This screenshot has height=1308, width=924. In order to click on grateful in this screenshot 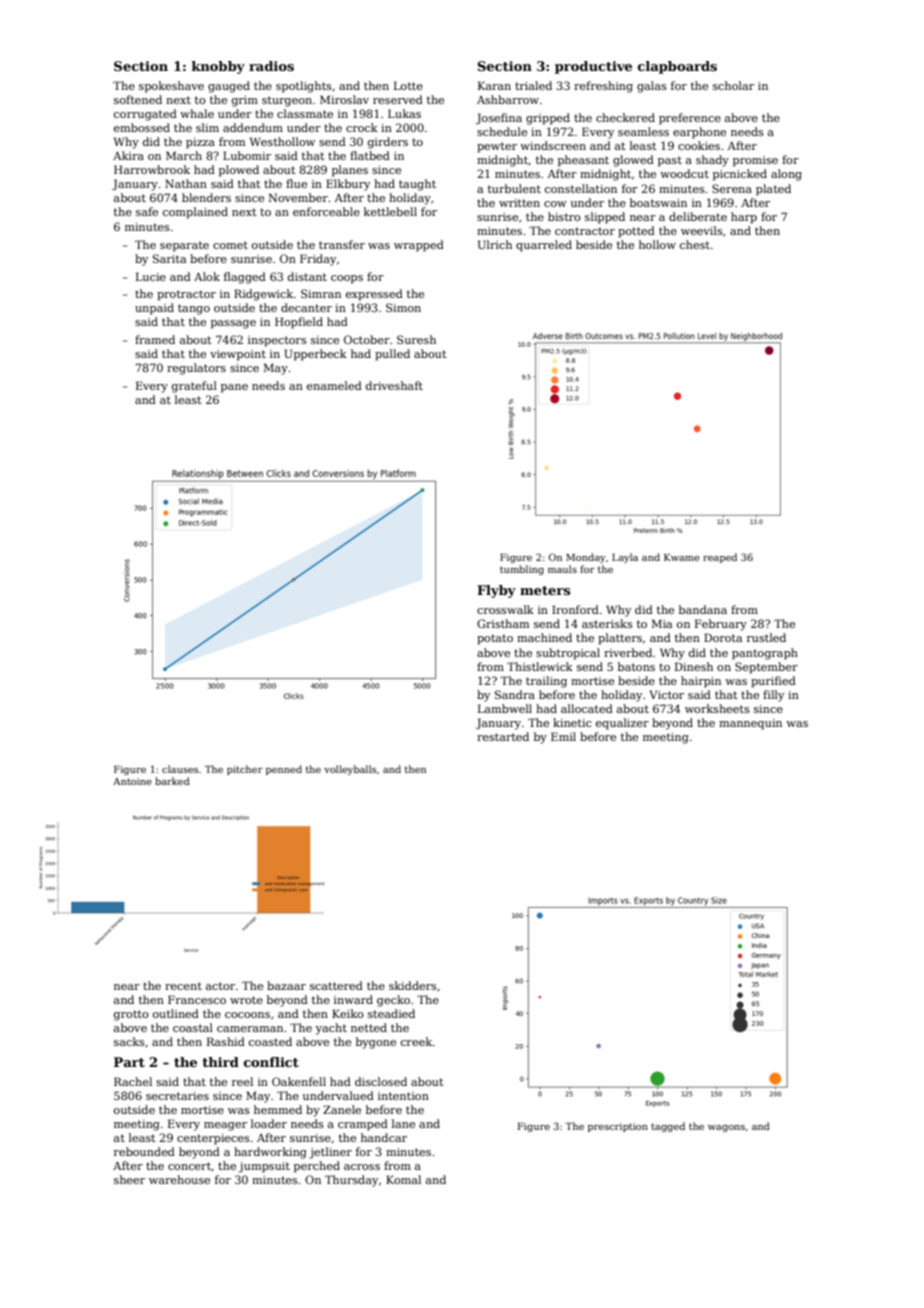, I will do `click(194, 387)`.
